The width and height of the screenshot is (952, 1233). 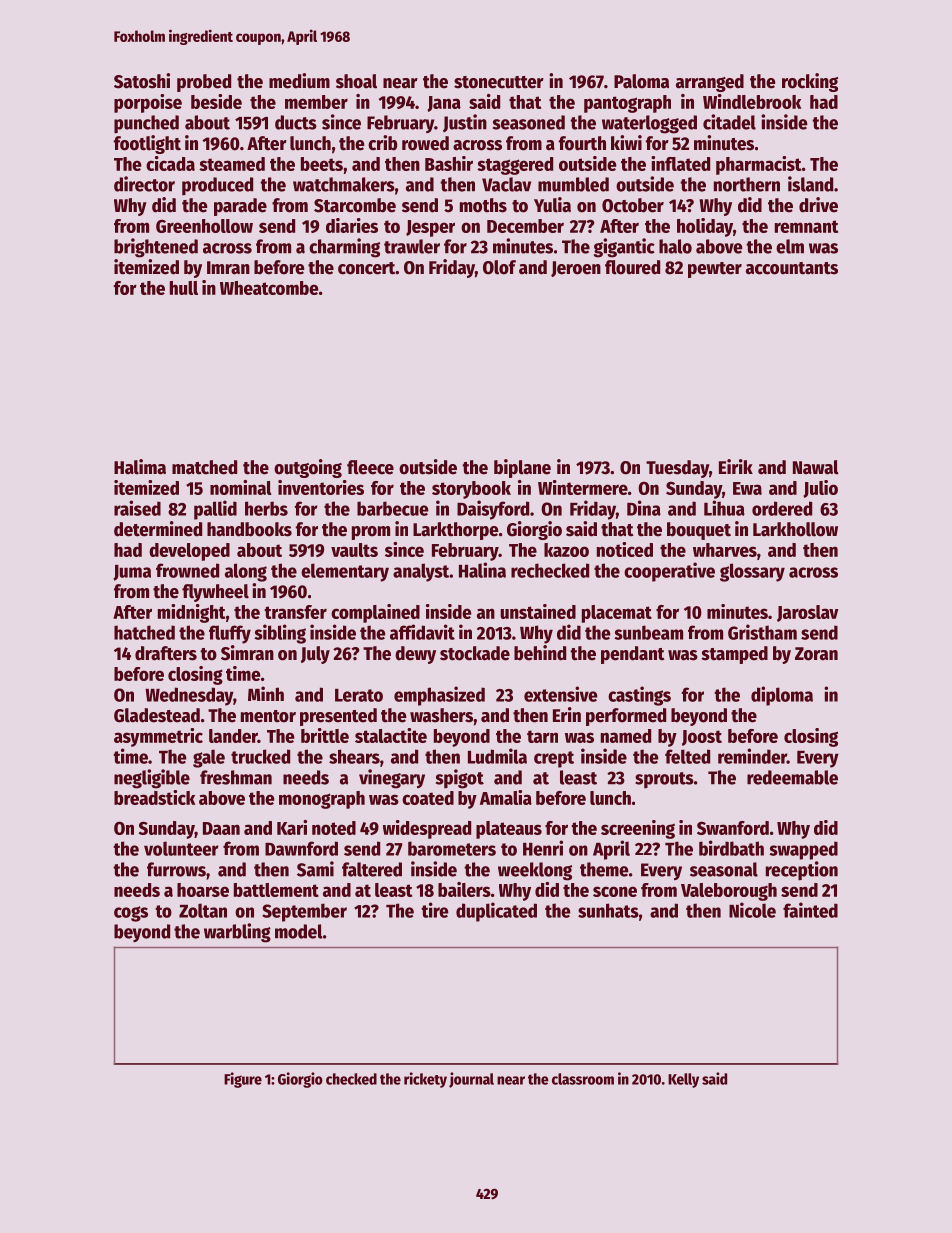 What do you see at coordinates (204, 467) in the screenshot?
I see `matched` at bounding box center [204, 467].
